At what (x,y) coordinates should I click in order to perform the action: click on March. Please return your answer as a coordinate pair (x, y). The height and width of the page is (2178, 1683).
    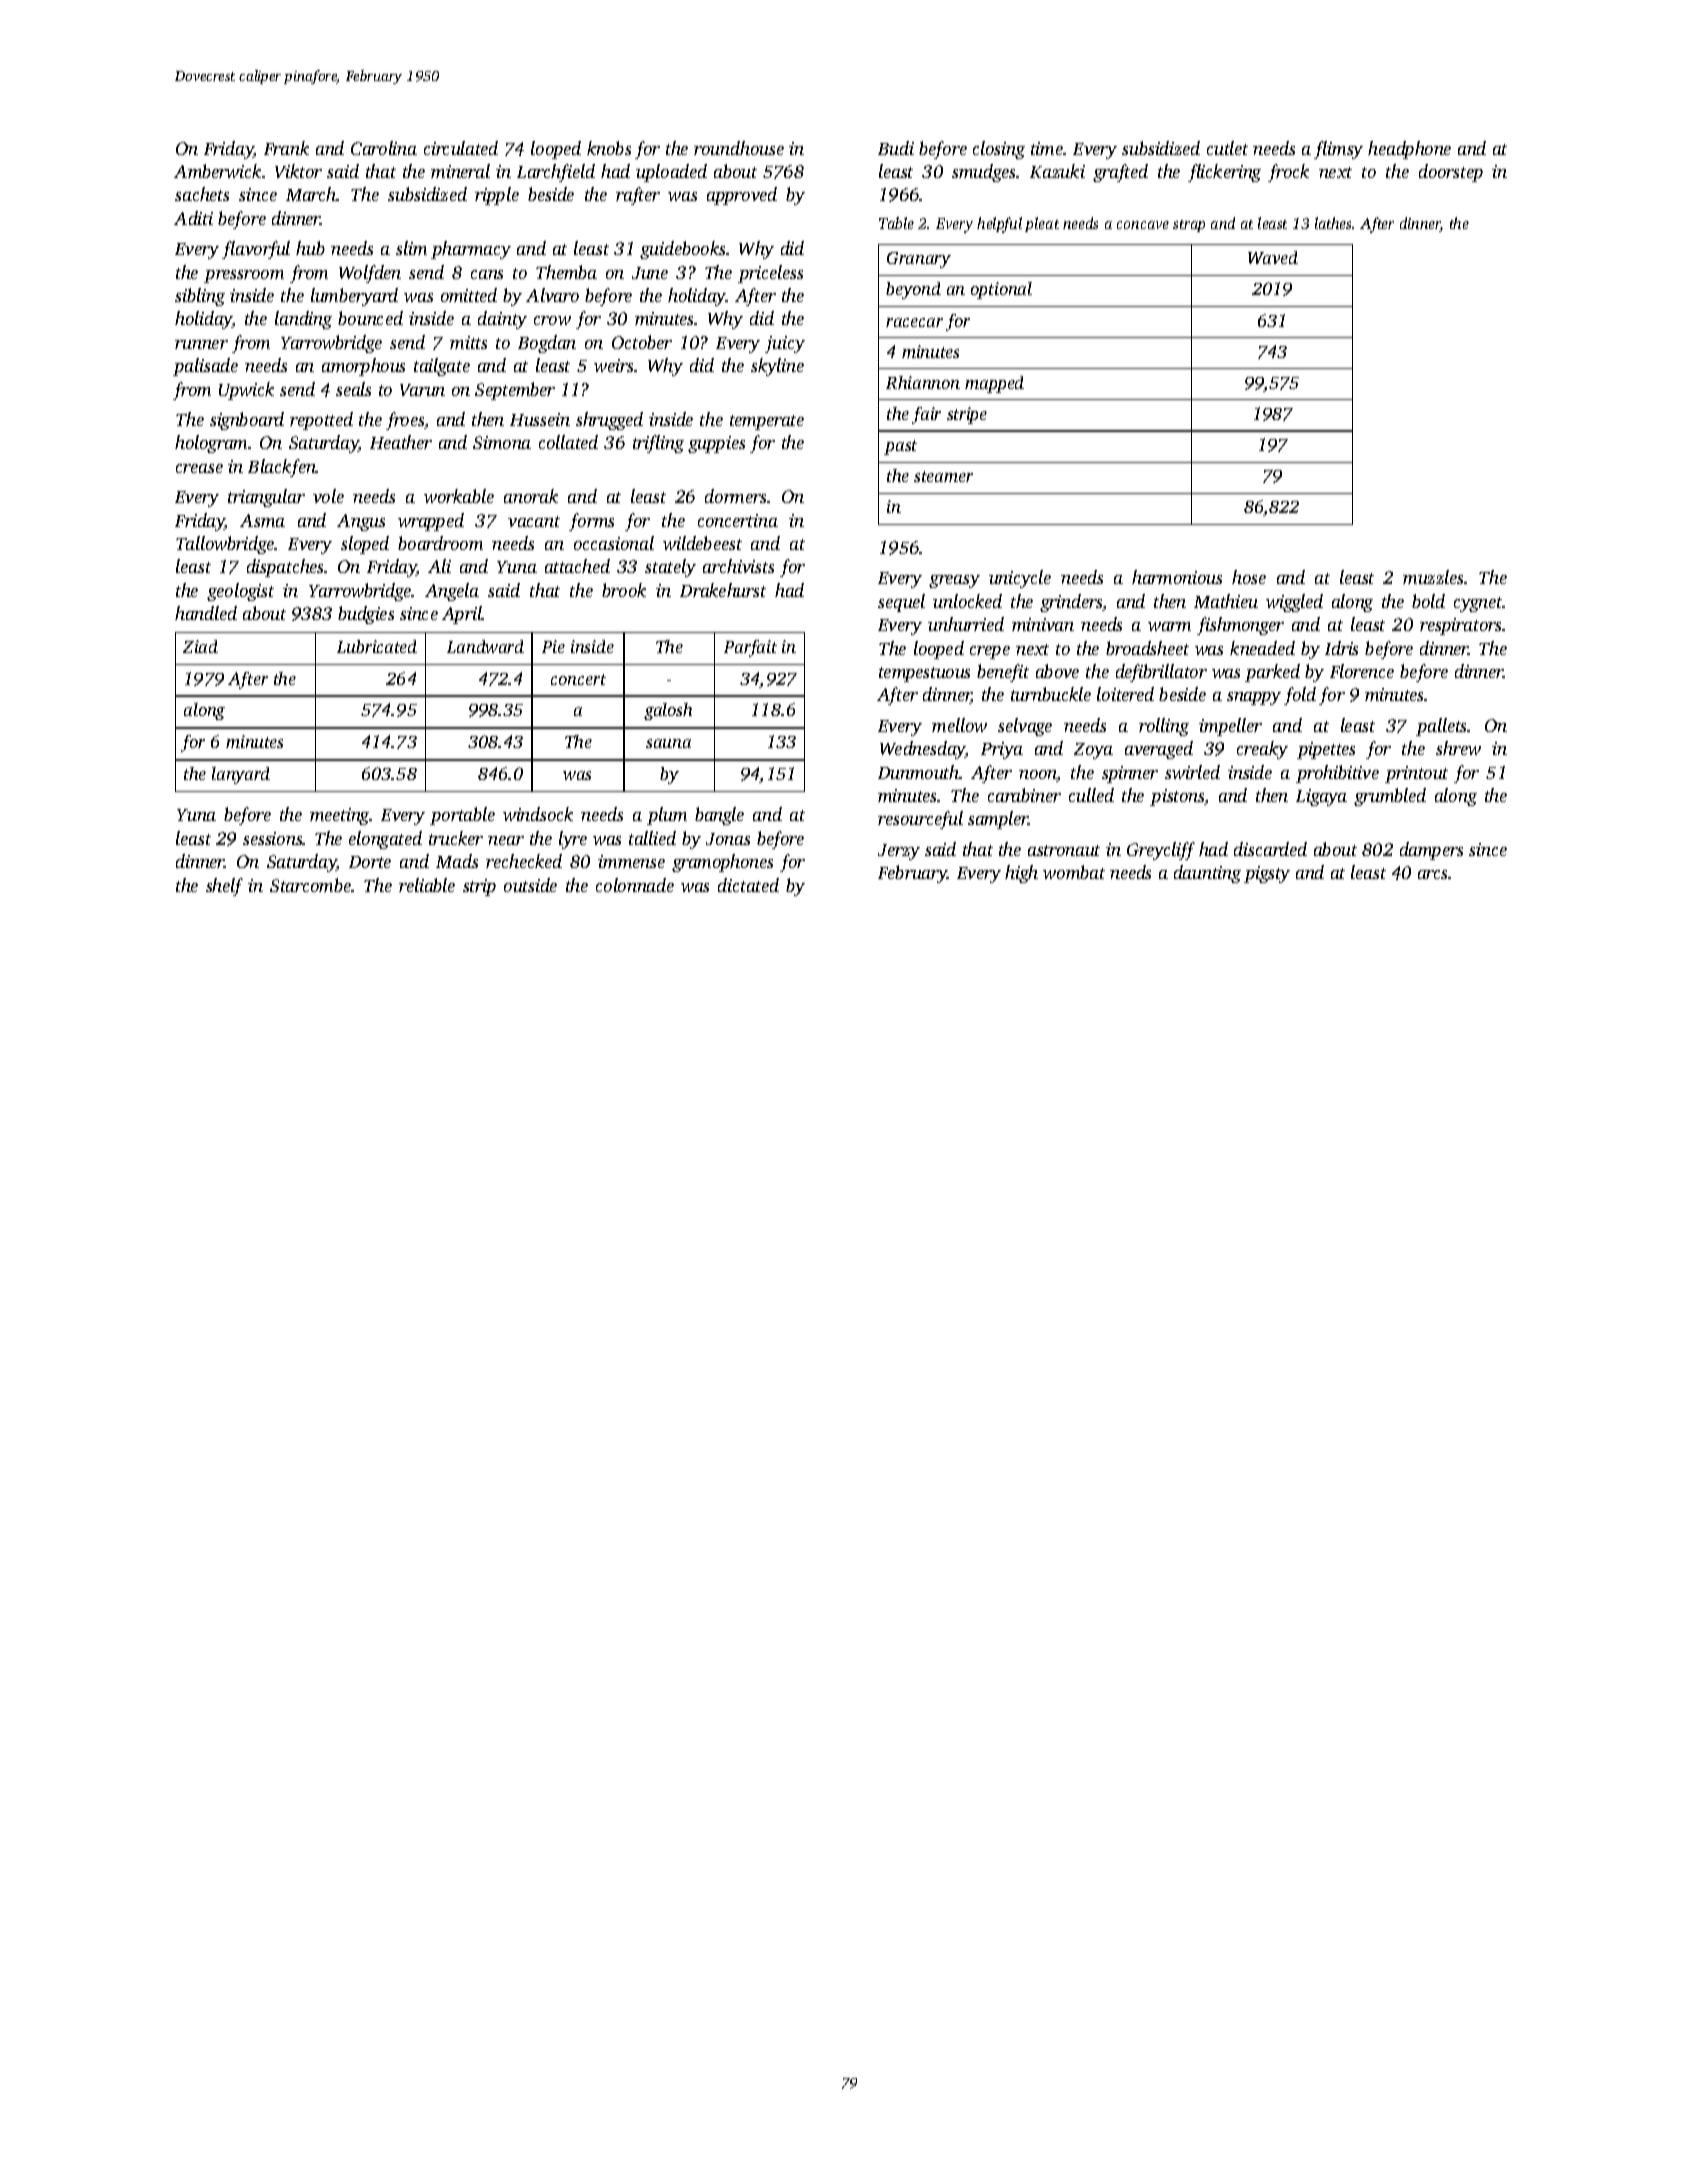
    Looking at the image, I should click on (311, 194).
